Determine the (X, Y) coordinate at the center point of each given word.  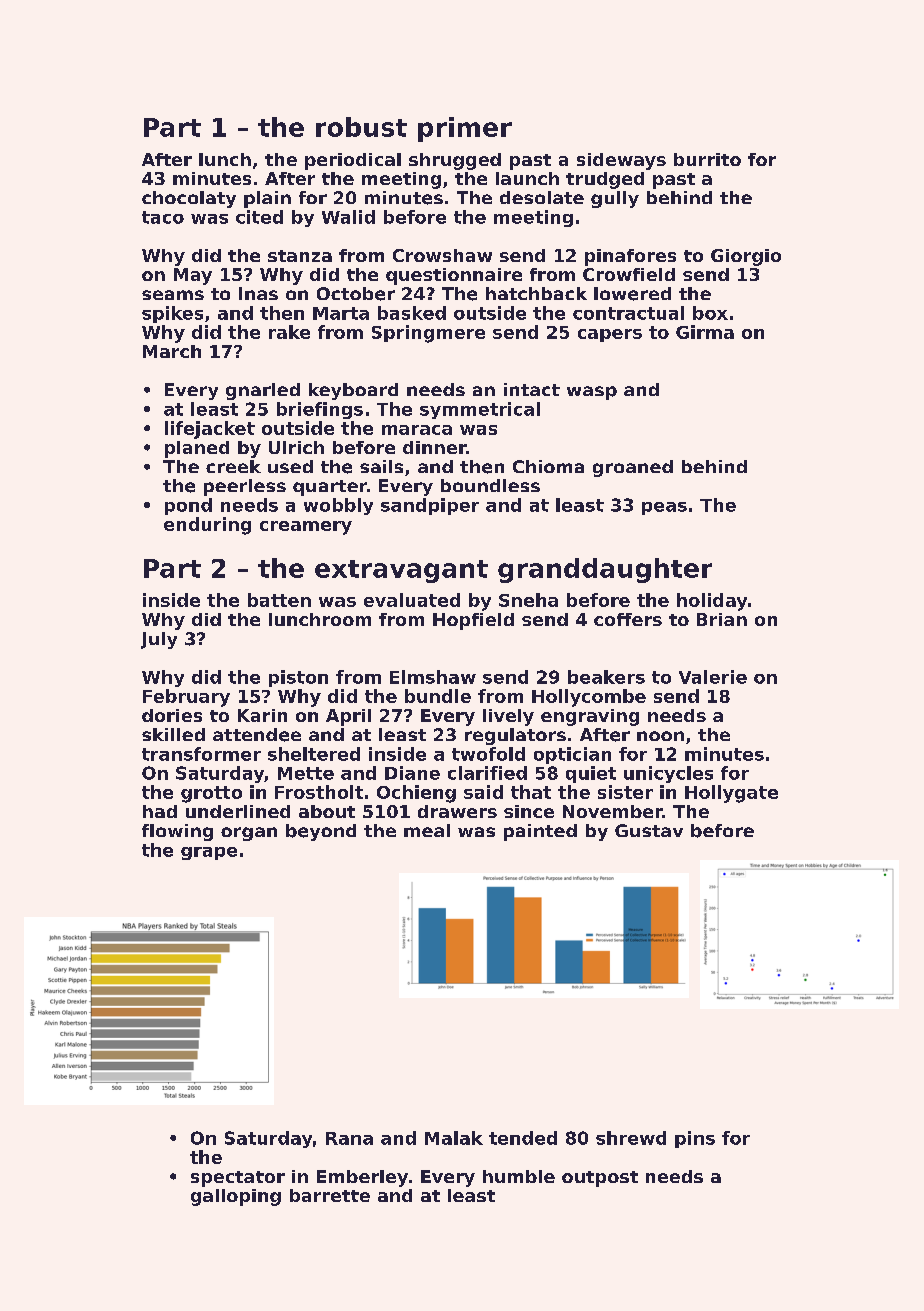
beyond (321, 832)
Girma (705, 332)
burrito (707, 159)
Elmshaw (433, 677)
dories (172, 715)
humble (519, 1176)
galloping (236, 1197)
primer (465, 129)
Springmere (428, 334)
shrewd (631, 1138)
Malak (454, 1138)
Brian (722, 619)
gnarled (263, 391)
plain (267, 199)
